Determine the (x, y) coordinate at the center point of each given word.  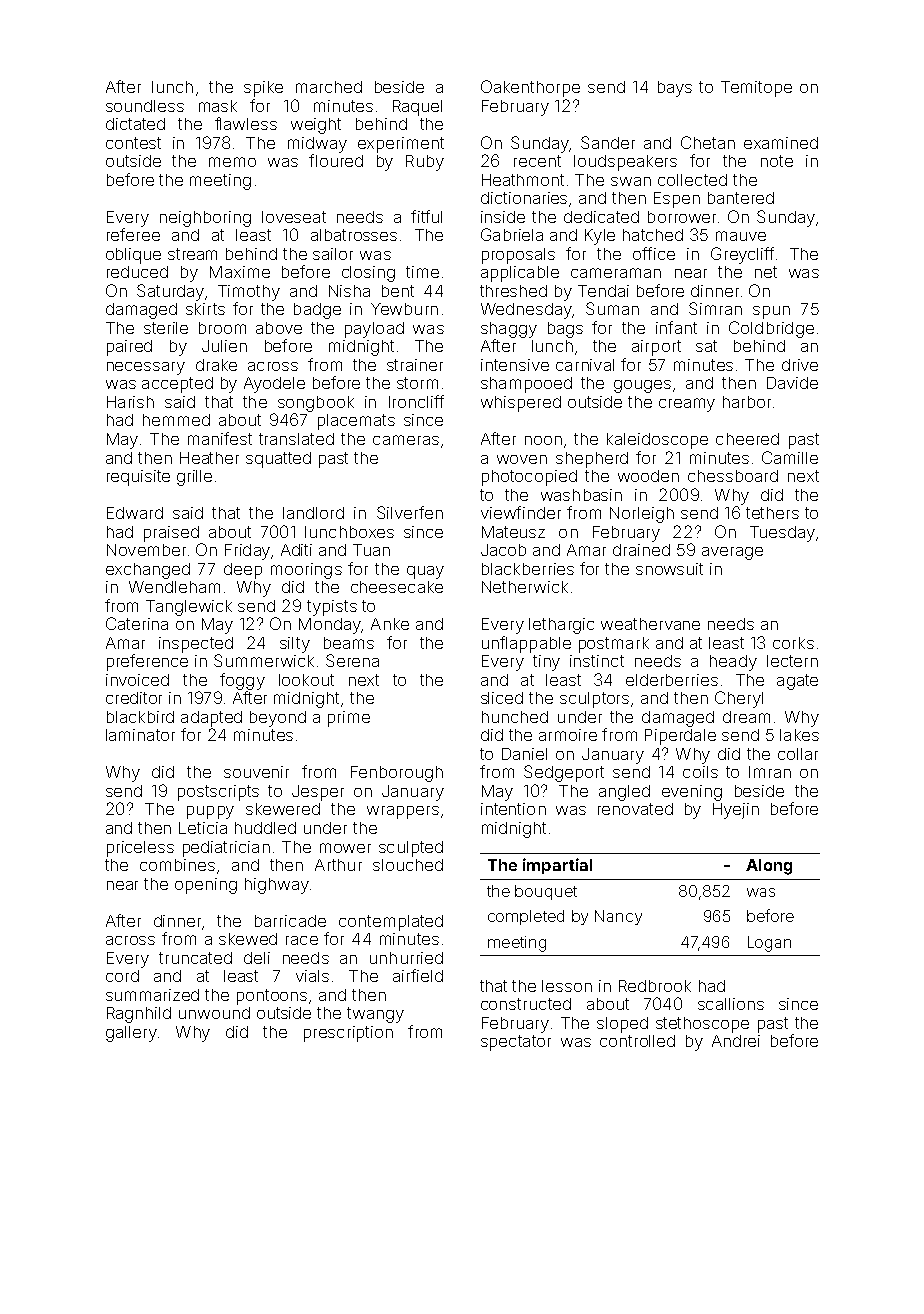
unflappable (526, 644)
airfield (418, 975)
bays (675, 89)
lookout (306, 680)
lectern (792, 661)
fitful (426, 216)
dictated (135, 124)
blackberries (528, 569)
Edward (135, 513)
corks (793, 643)
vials (312, 976)
